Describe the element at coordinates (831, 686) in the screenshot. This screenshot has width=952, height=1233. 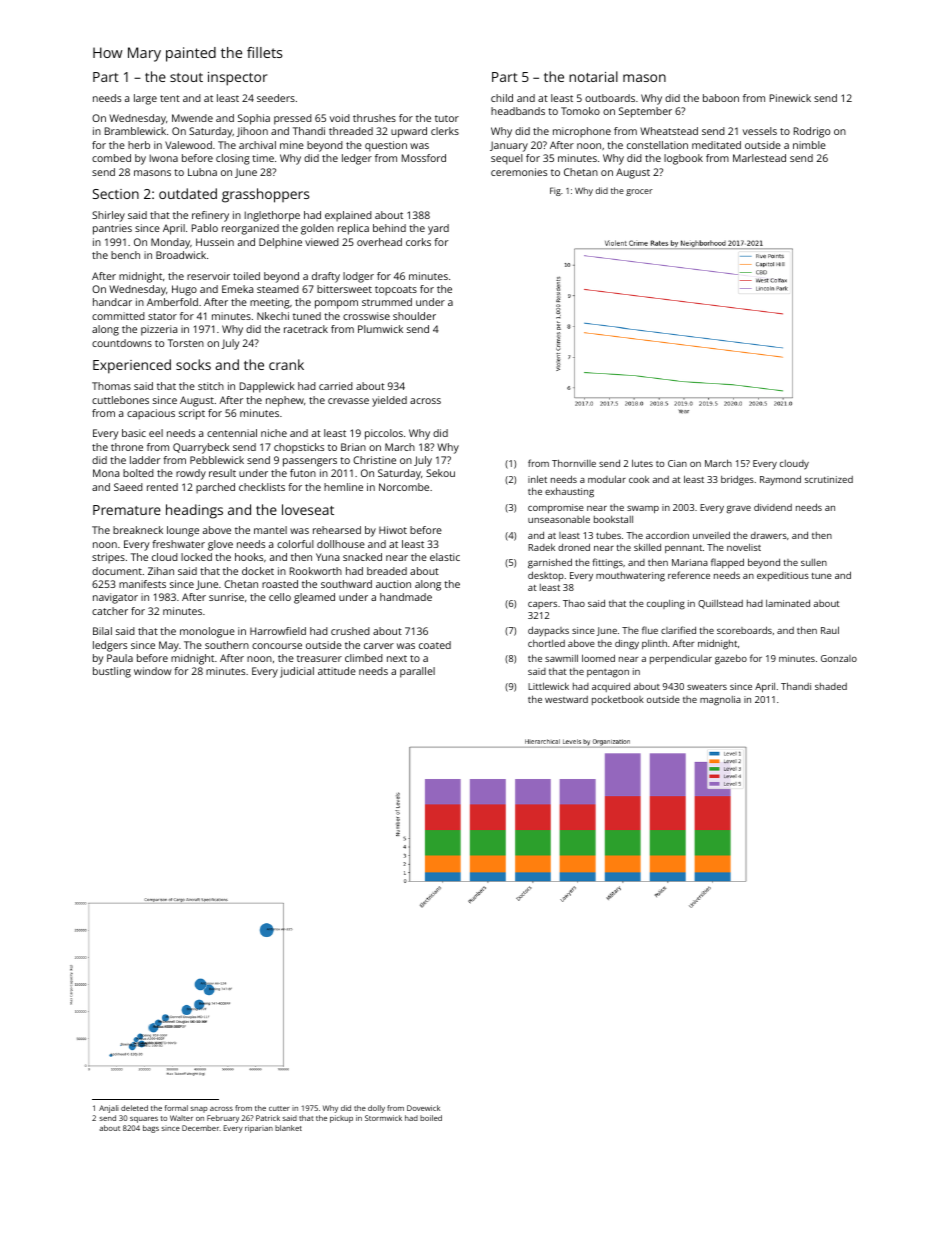
I see `shaded` at that location.
